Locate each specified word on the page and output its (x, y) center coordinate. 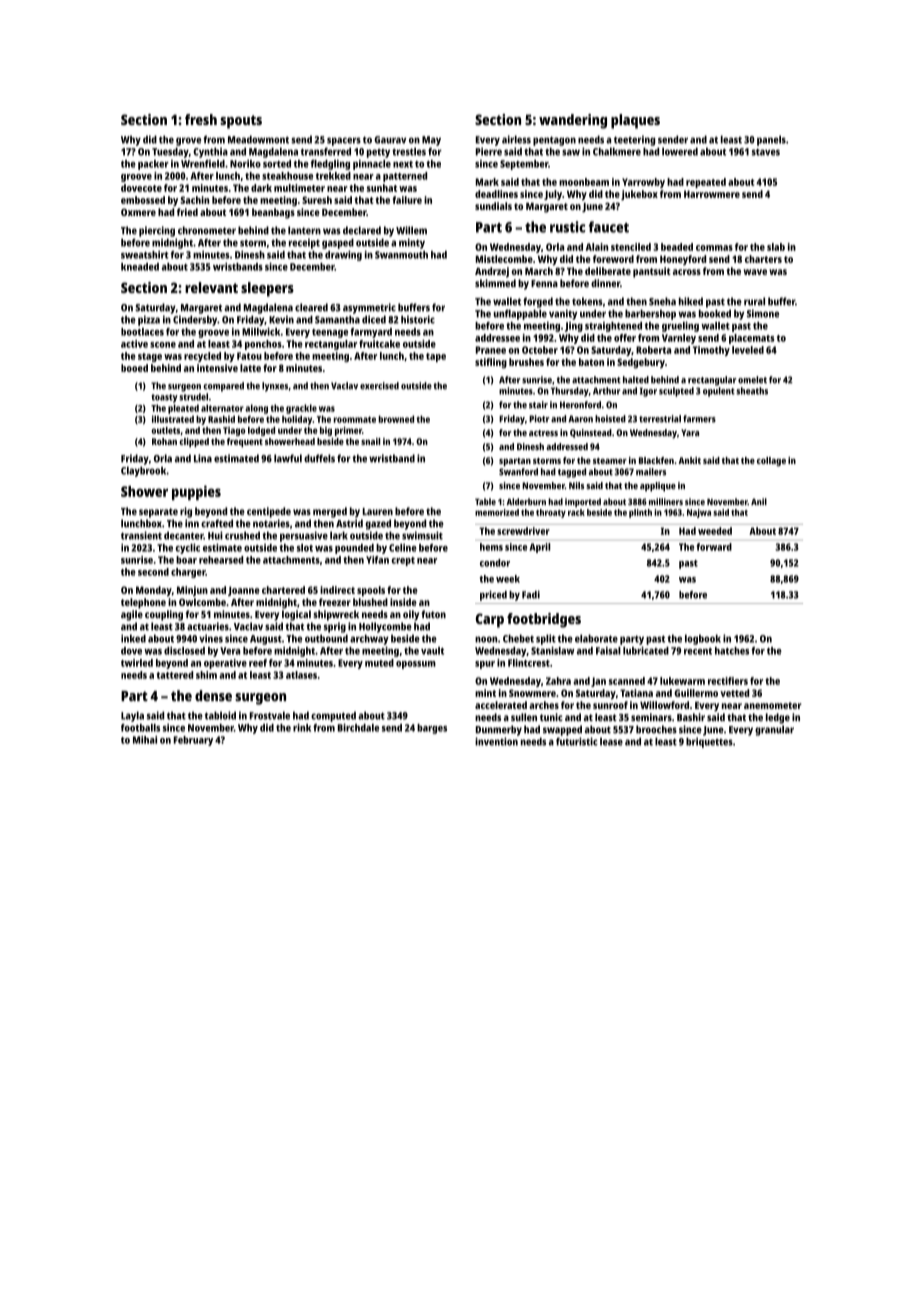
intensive (217, 368)
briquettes (709, 742)
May (431, 141)
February (193, 741)
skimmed (495, 283)
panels (771, 140)
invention (496, 741)
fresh (201, 119)
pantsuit (652, 272)
